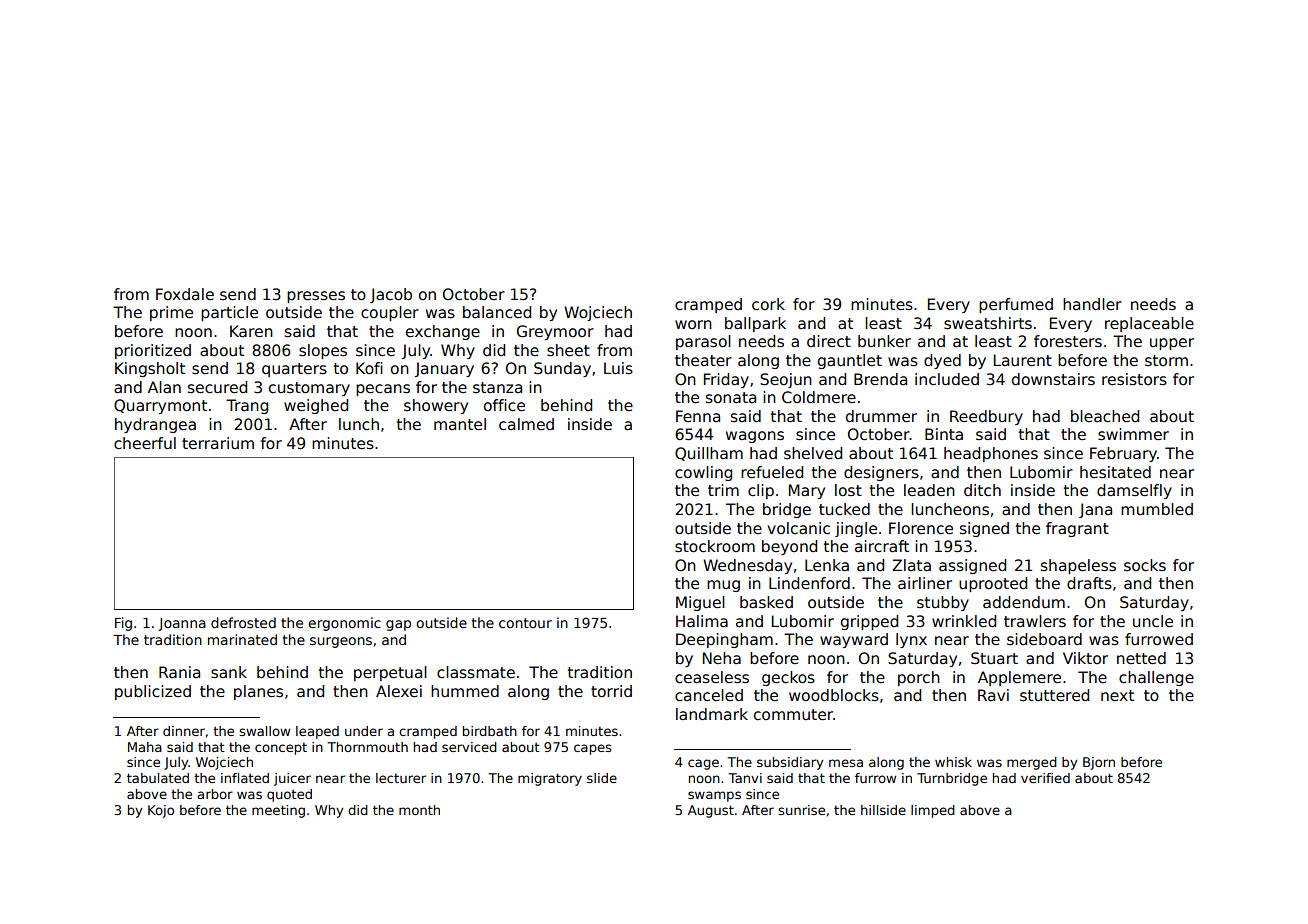 The height and width of the screenshot is (924, 1308). Describe the element at coordinates (982, 490) in the screenshot. I see `ditch` at that location.
